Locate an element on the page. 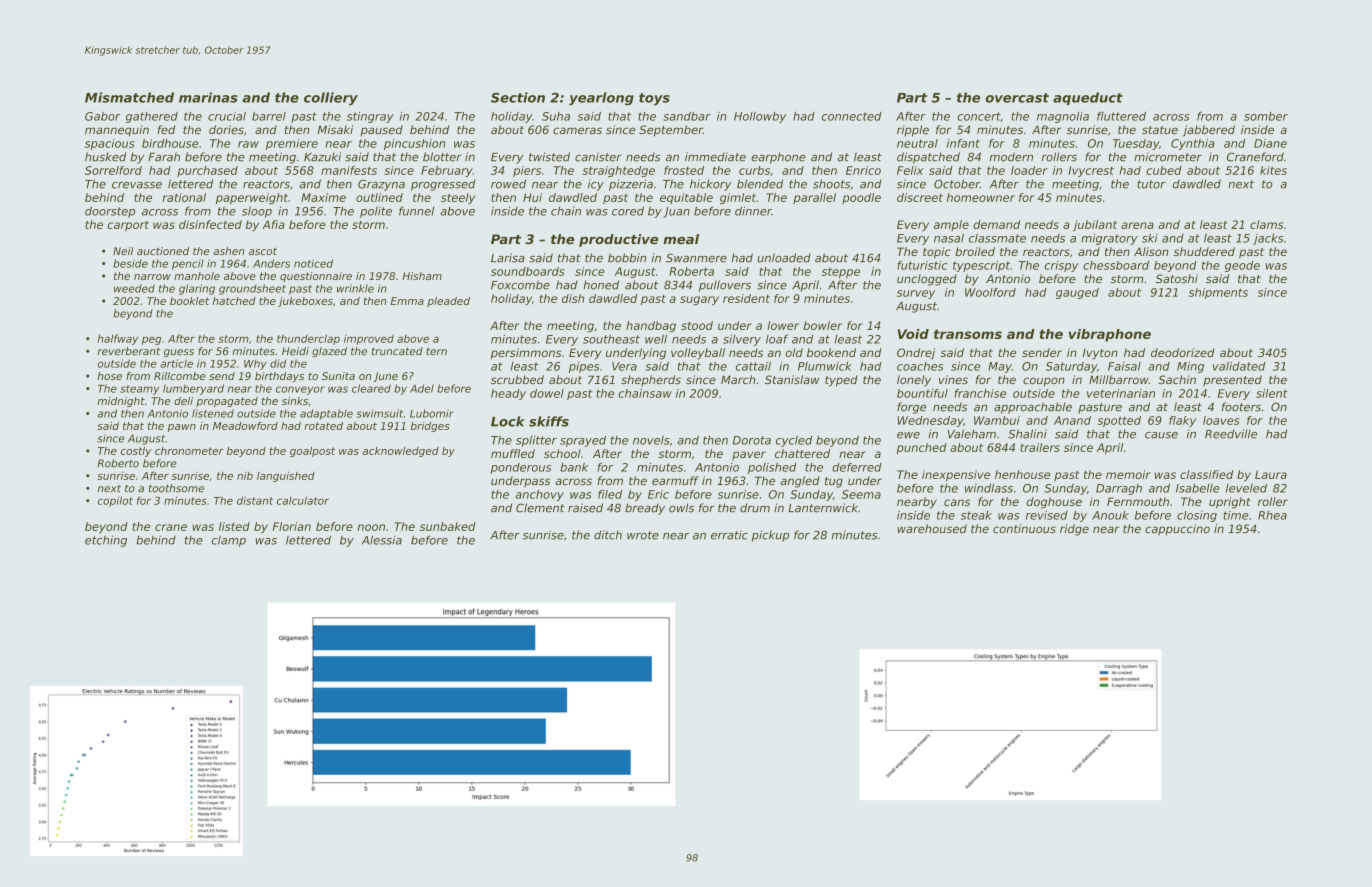  etching is located at coordinates (106, 541).
